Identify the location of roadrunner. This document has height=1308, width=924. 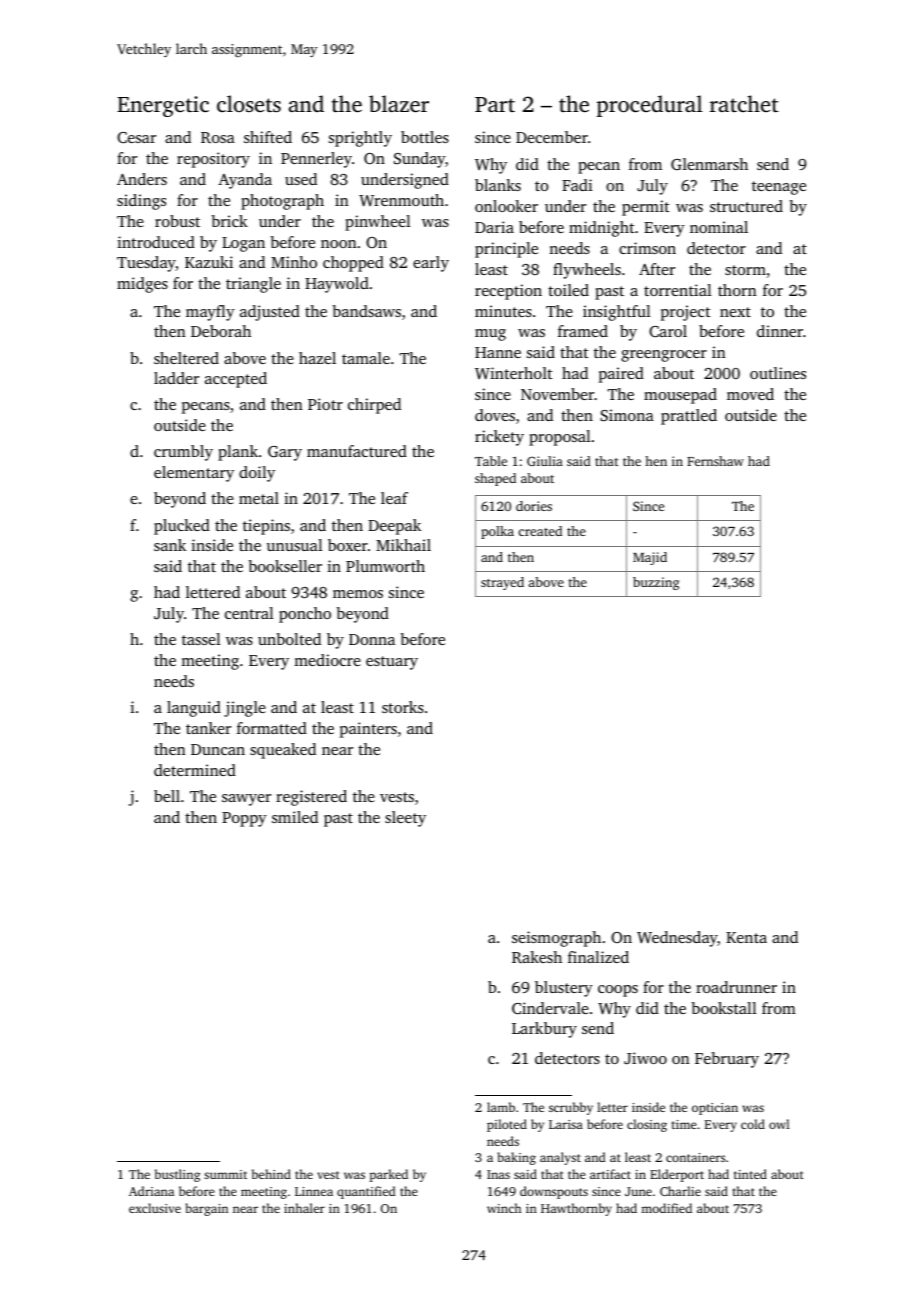
(736, 987).
